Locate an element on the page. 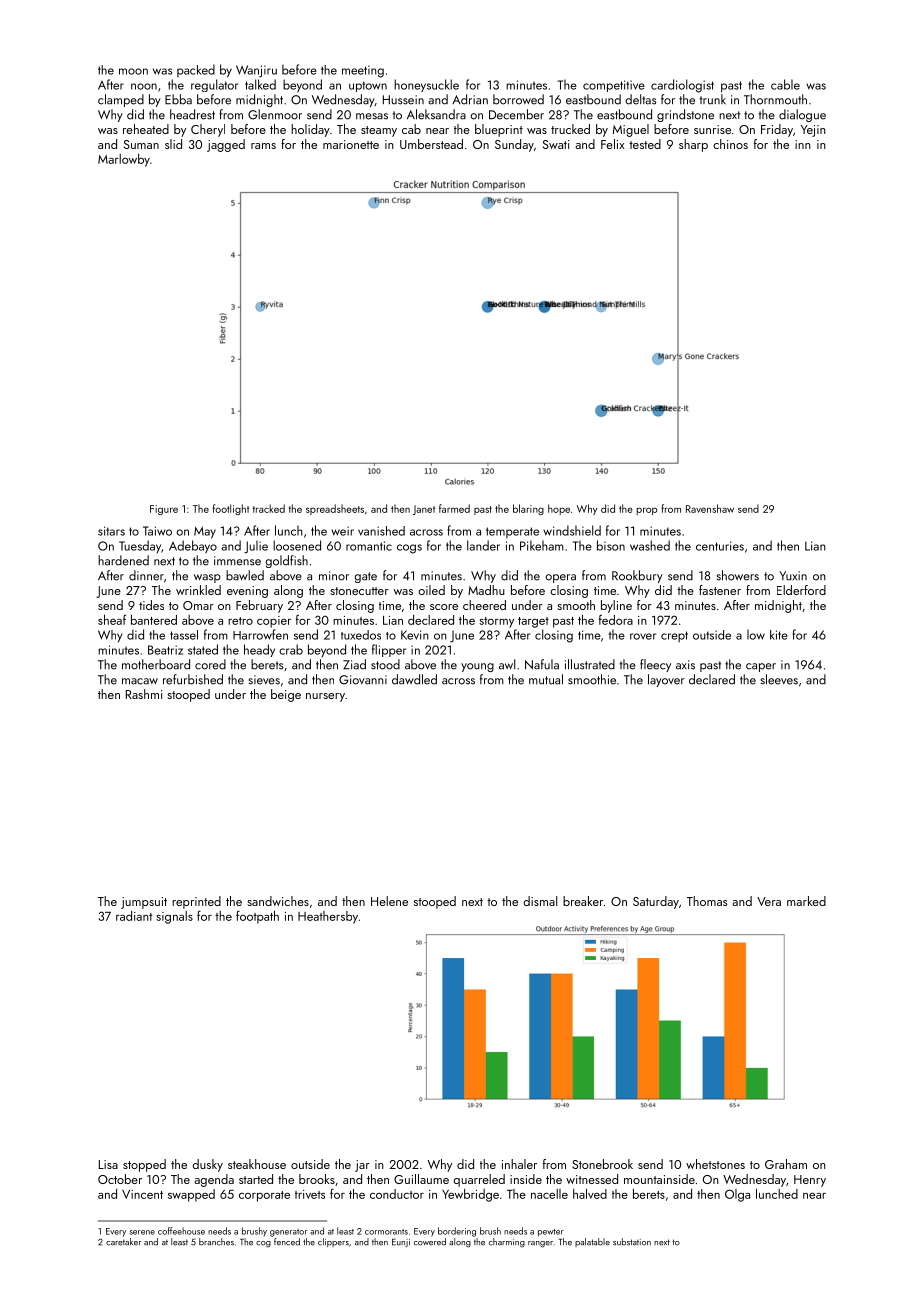 This document has height=1308, width=924. Vera is located at coordinates (769, 901).
